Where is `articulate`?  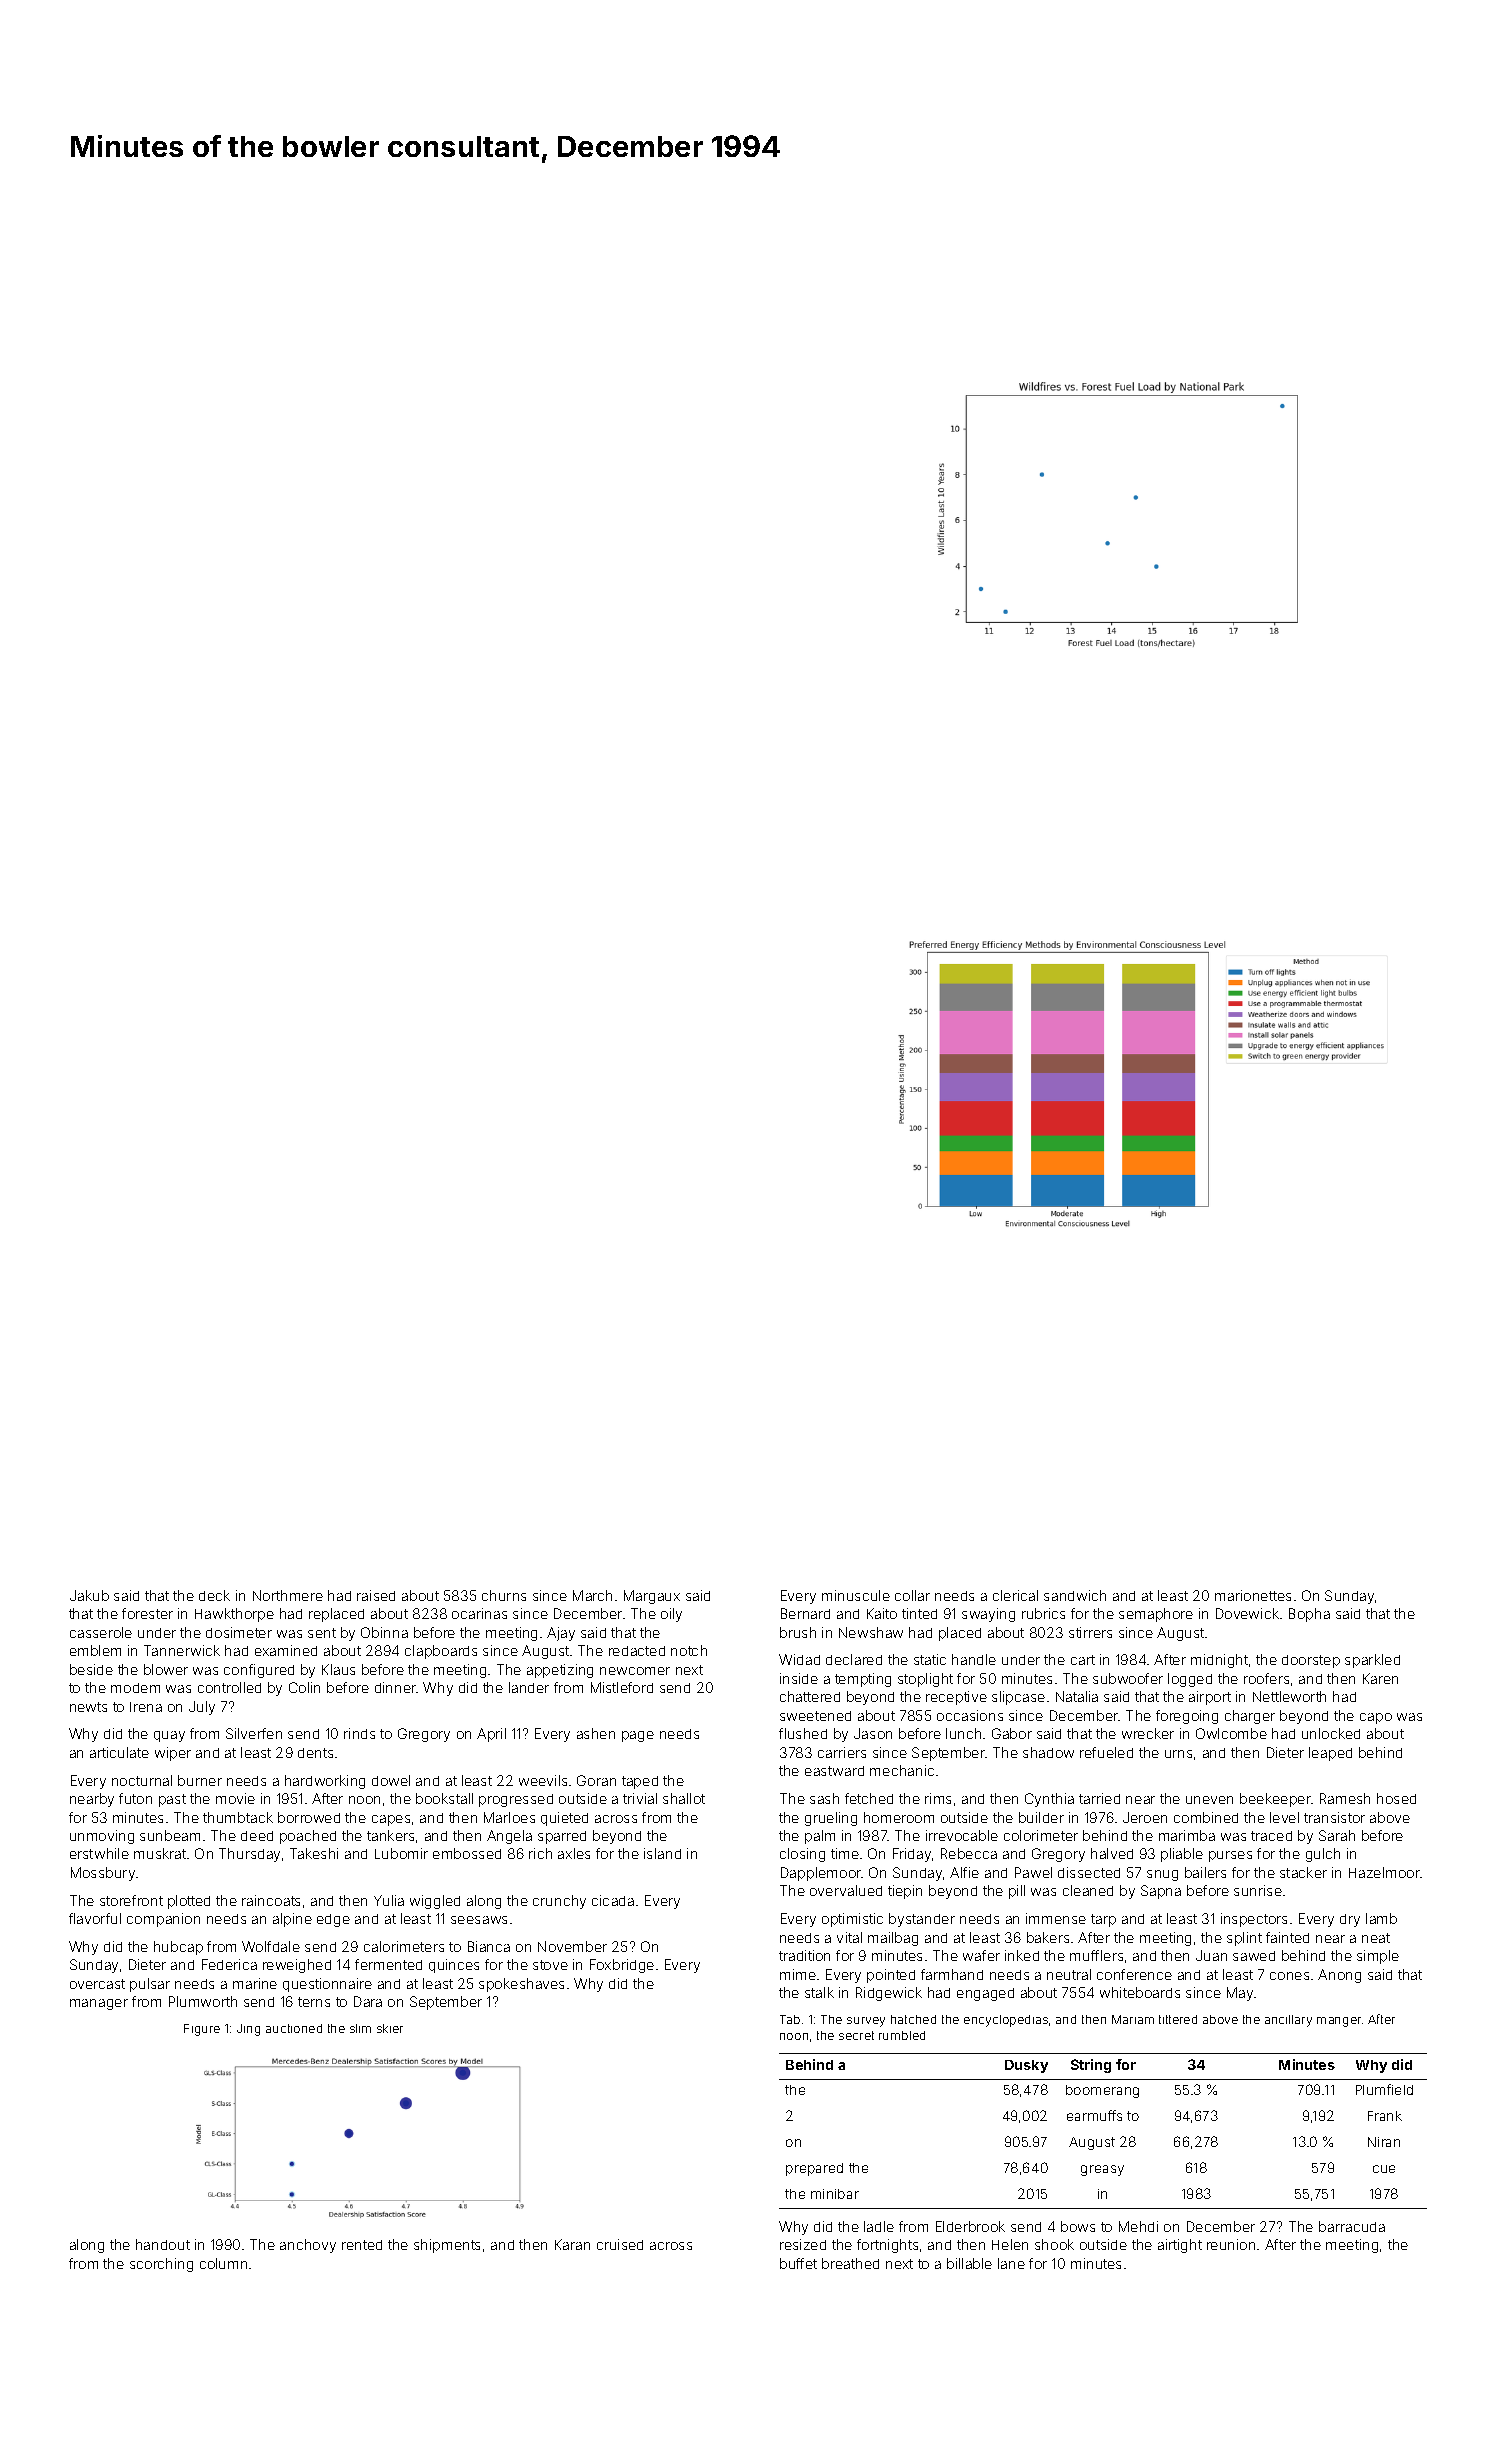 articulate is located at coordinates (119, 1752).
